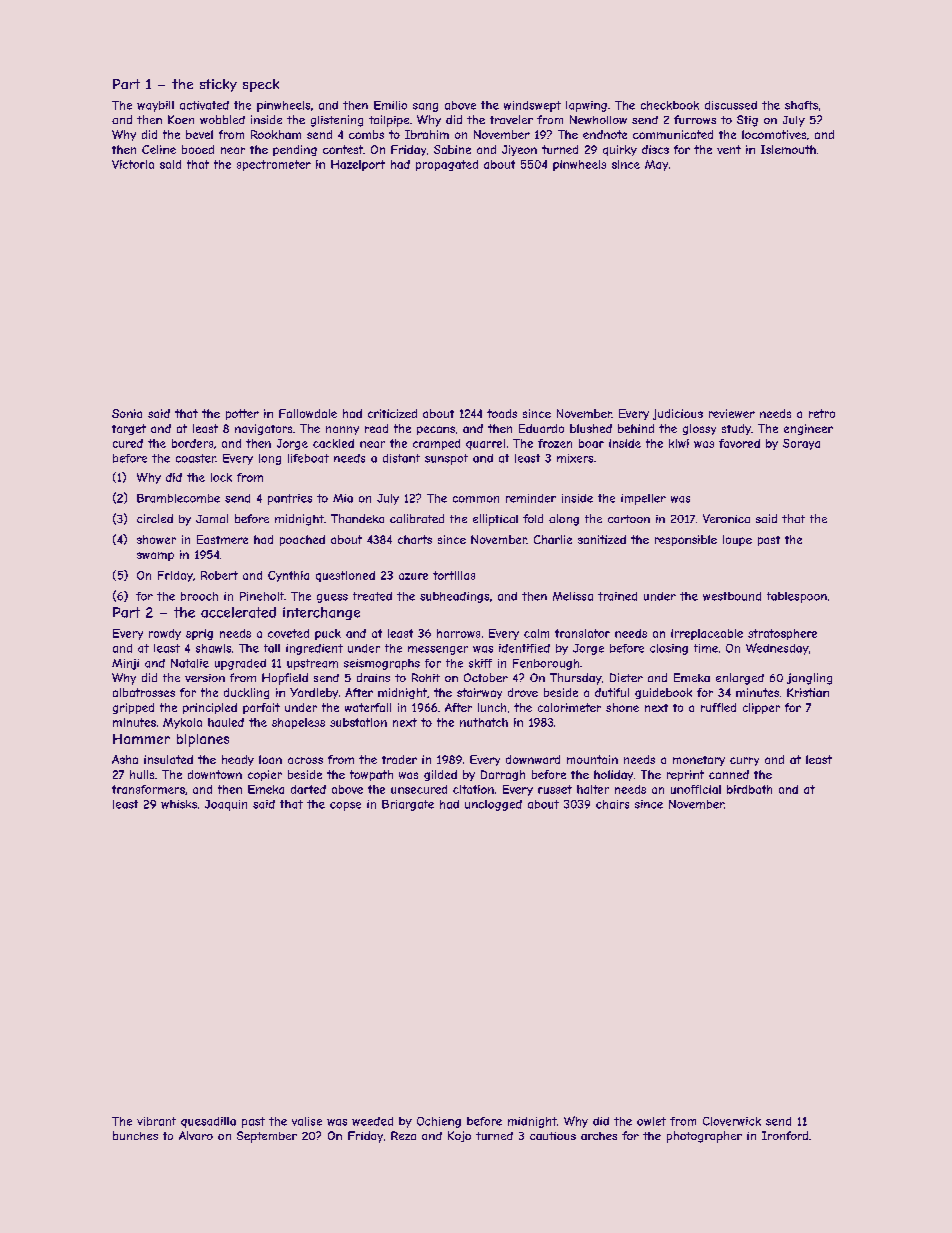 Image resolution: width=952 pixels, height=1233 pixels. I want to click on Jiyeon, so click(519, 150).
